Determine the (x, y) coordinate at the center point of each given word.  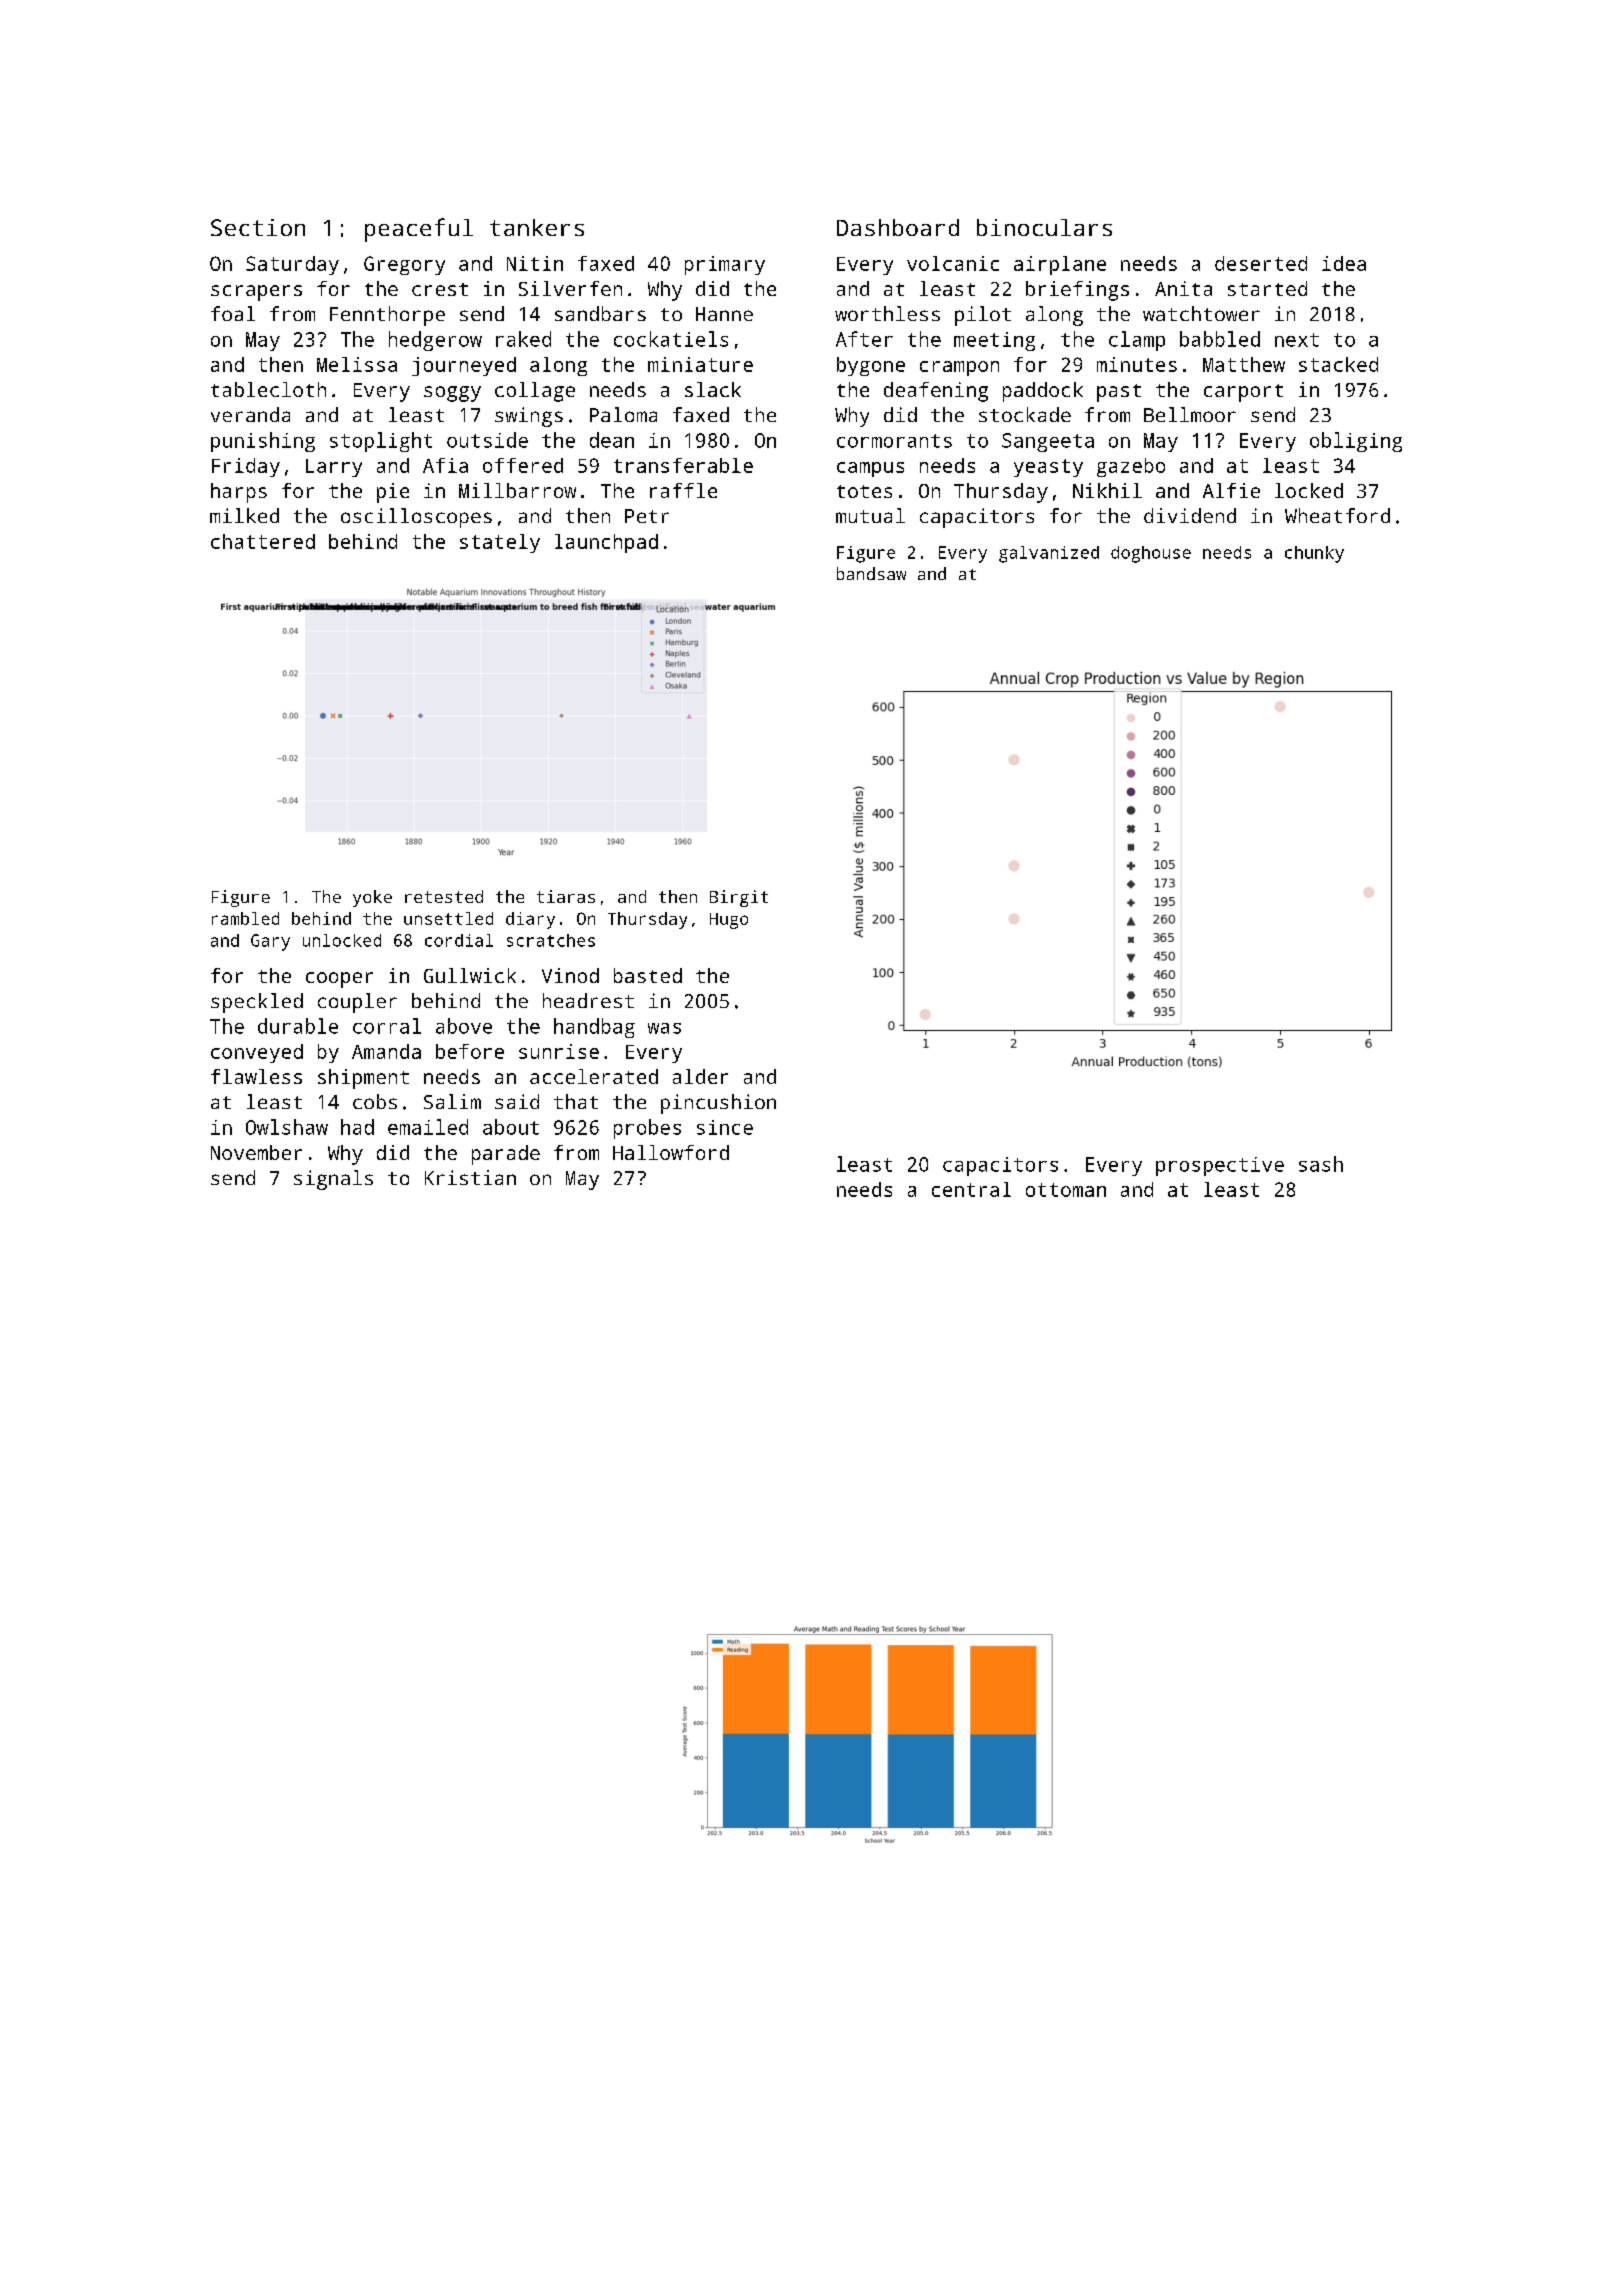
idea (1344, 263)
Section (258, 227)
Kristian (470, 1177)
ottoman (1066, 1190)
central (971, 1189)
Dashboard (898, 227)
